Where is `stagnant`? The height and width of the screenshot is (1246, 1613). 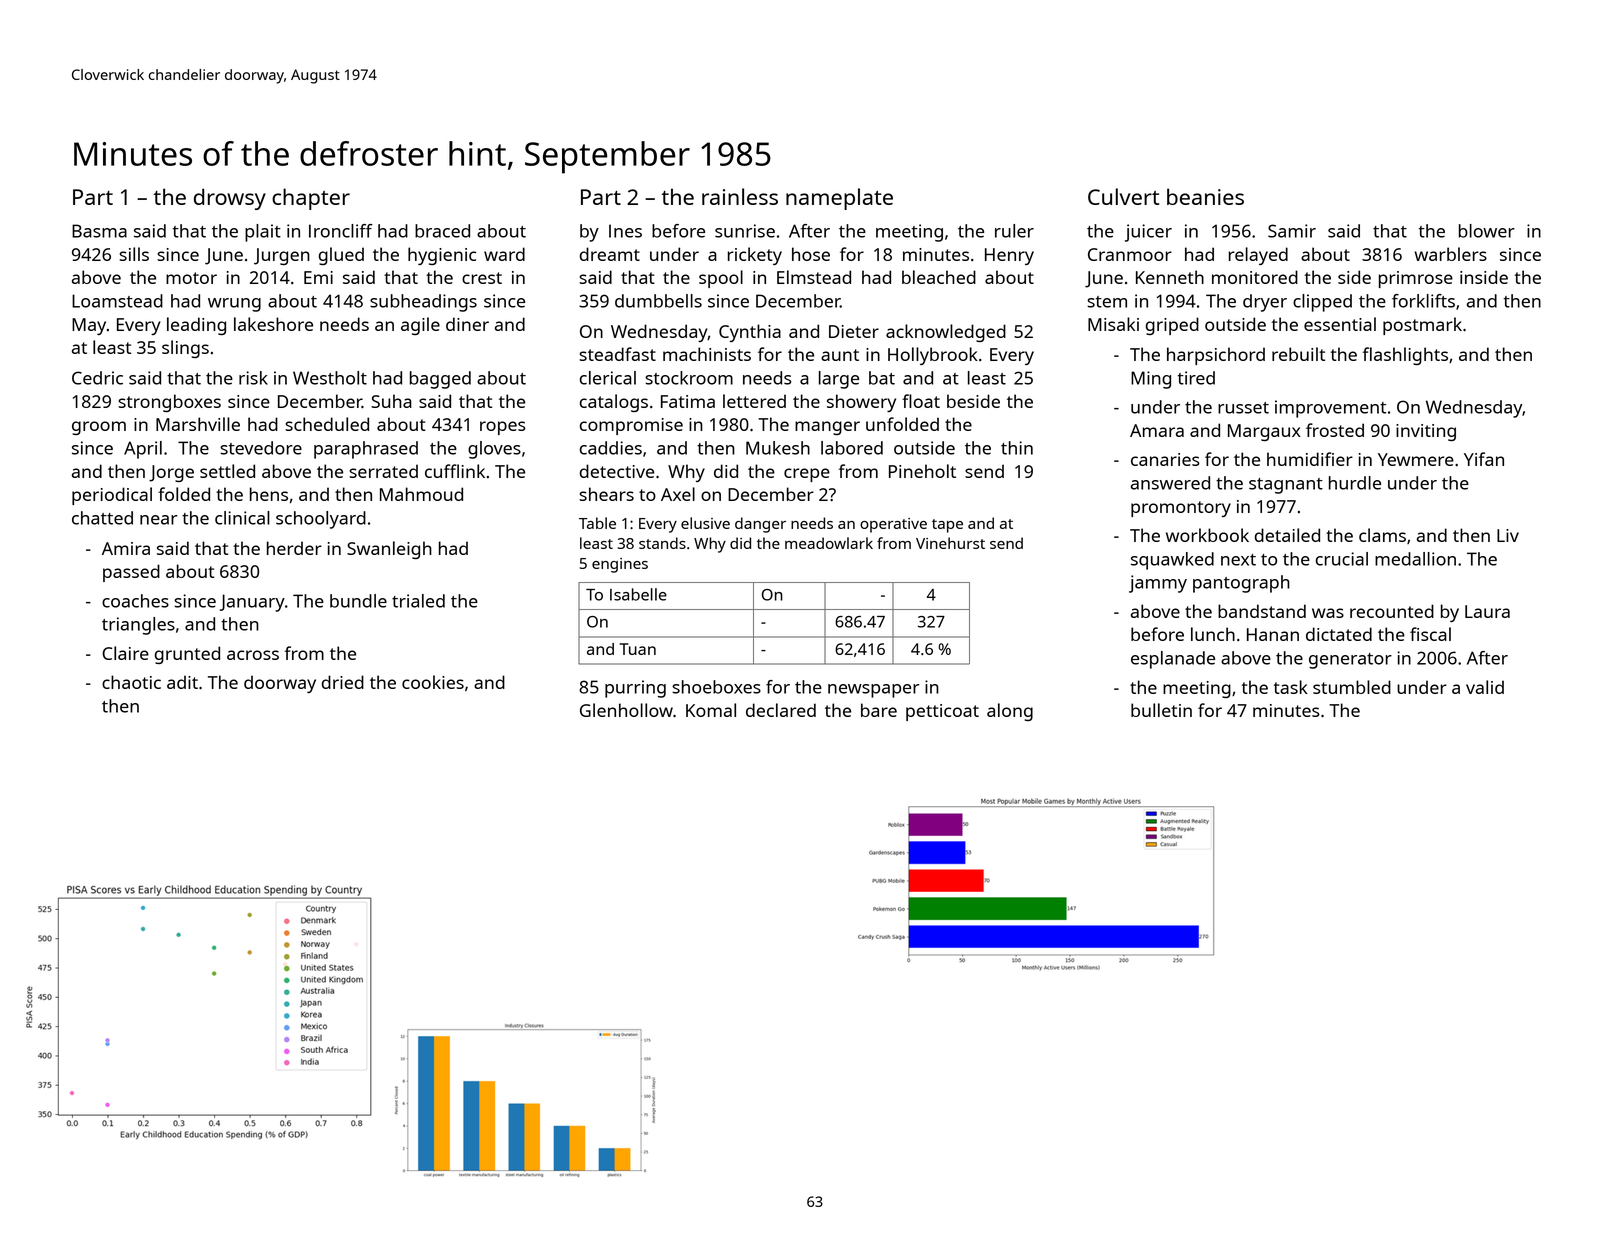 stagnant is located at coordinates (1286, 486).
